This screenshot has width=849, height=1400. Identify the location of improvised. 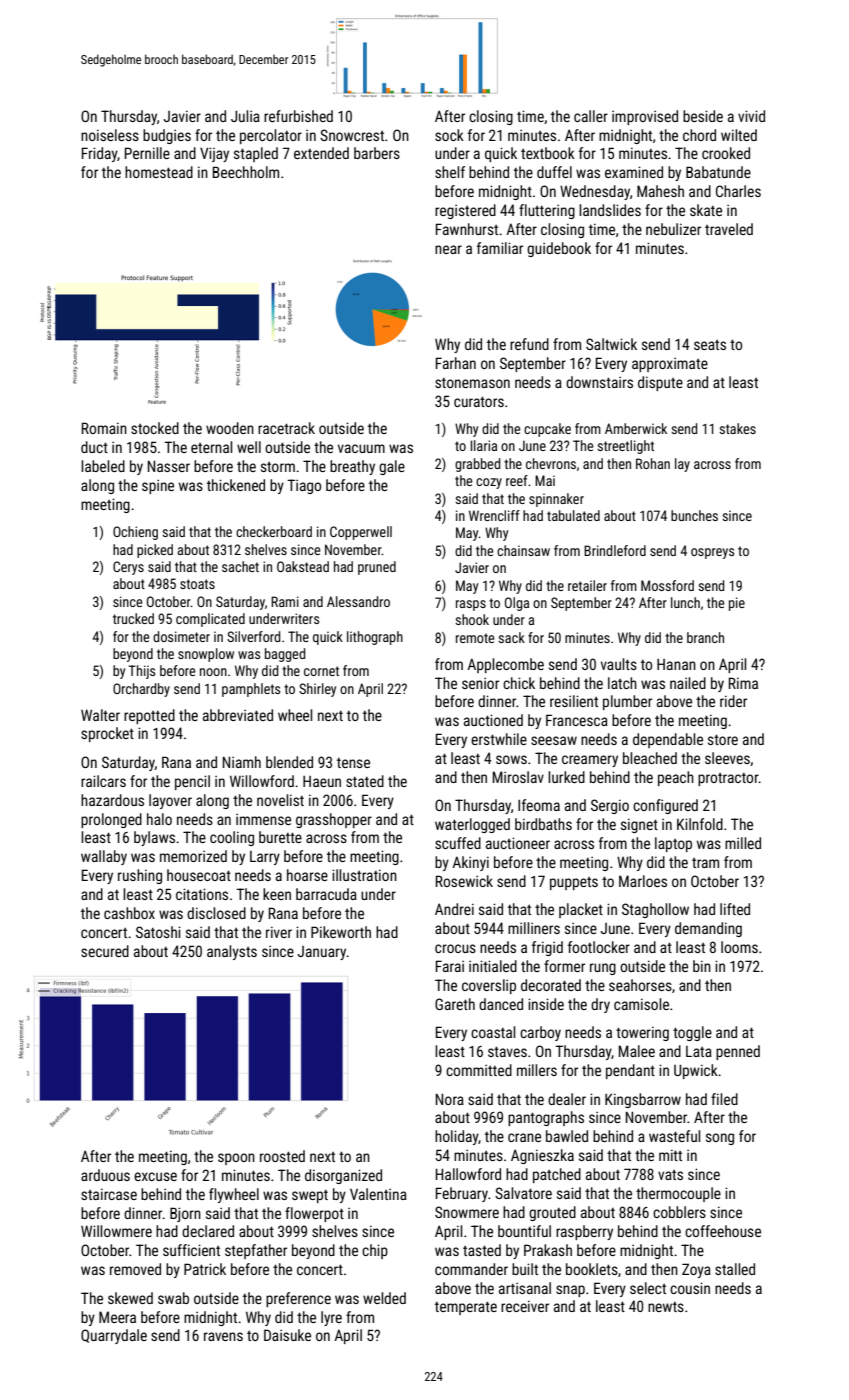
(645, 117).
